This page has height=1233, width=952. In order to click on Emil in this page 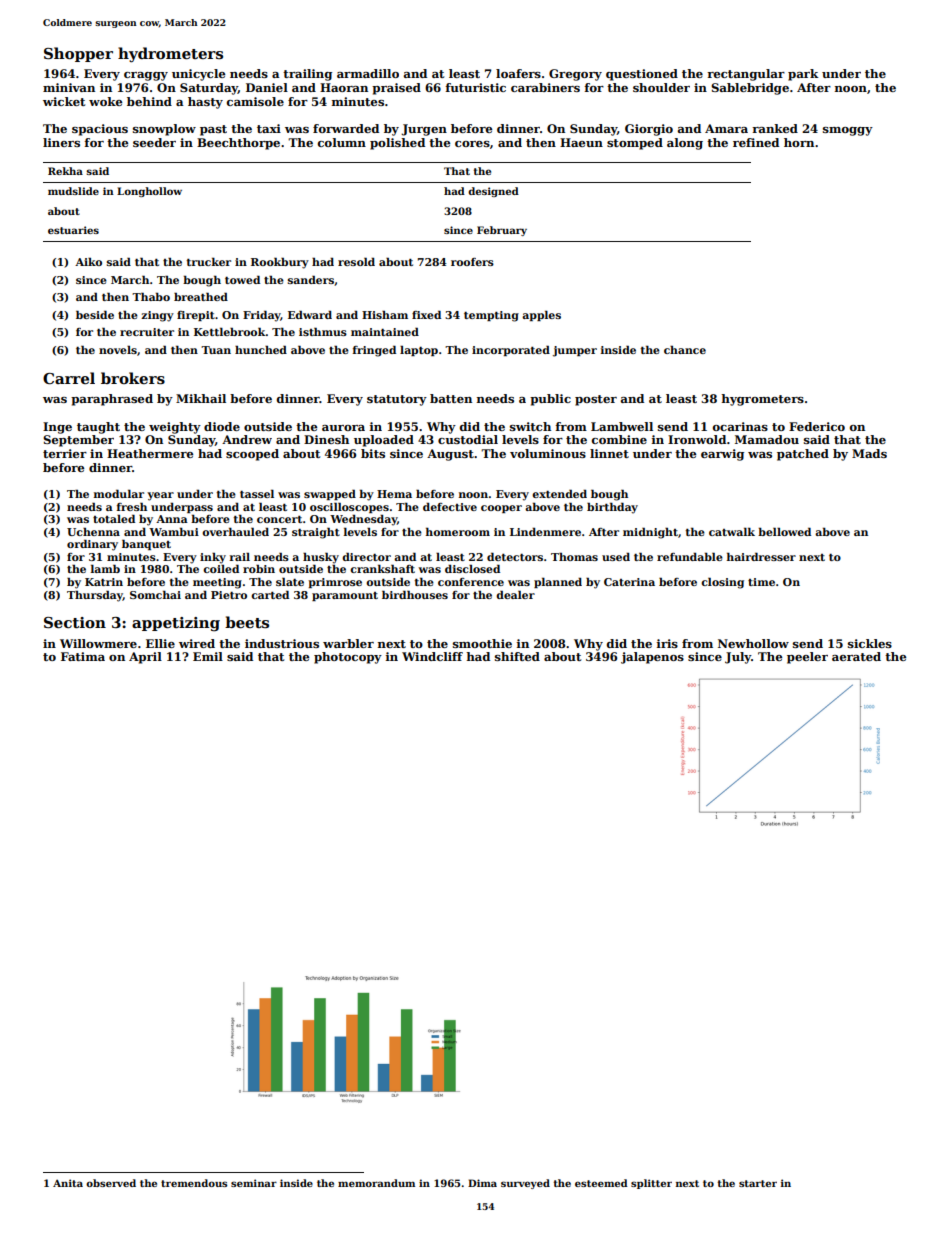, I will do `click(208, 656)`.
